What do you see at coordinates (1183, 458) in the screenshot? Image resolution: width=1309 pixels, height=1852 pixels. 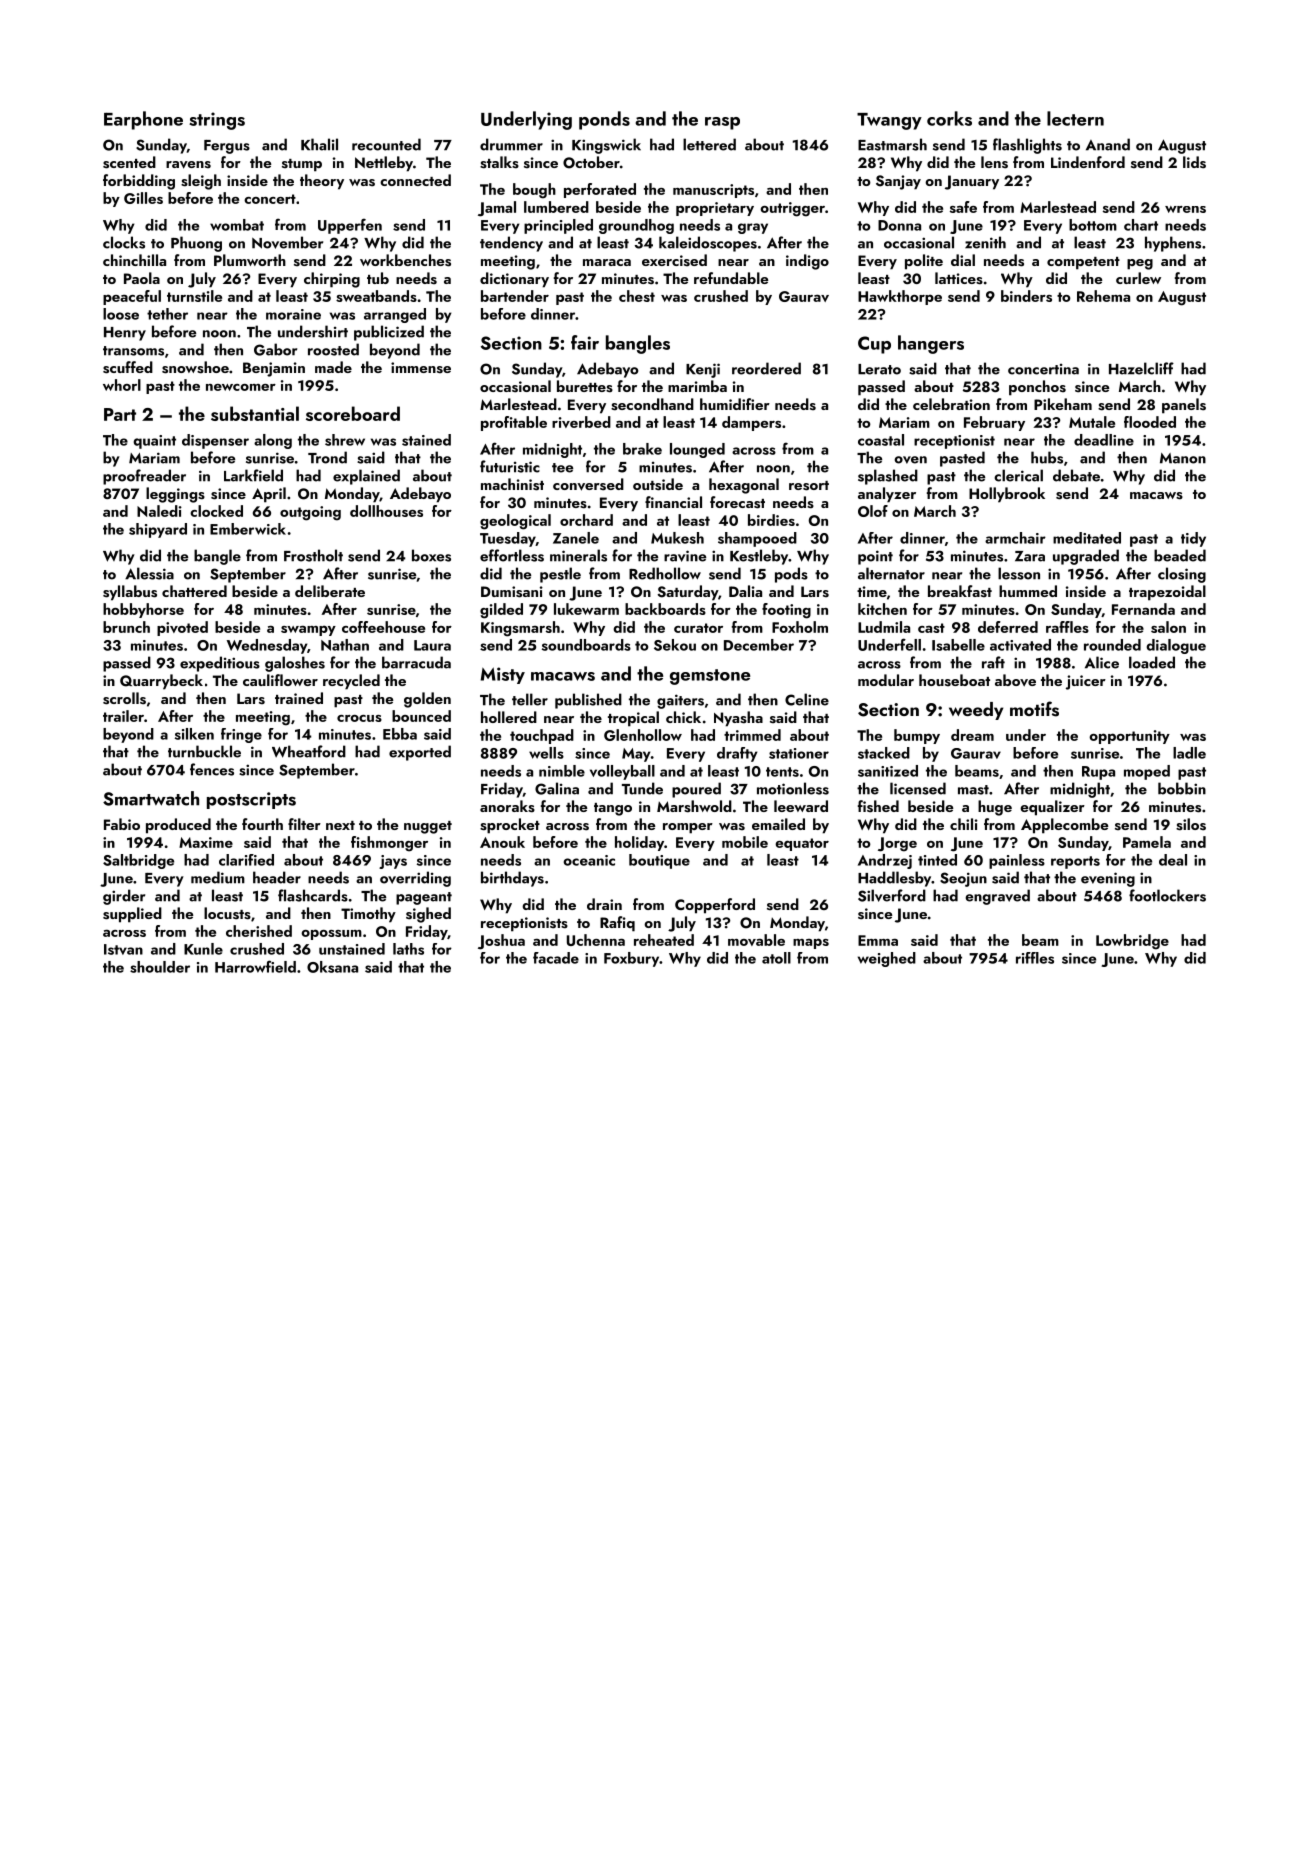 I see `Manon` at bounding box center [1183, 458].
